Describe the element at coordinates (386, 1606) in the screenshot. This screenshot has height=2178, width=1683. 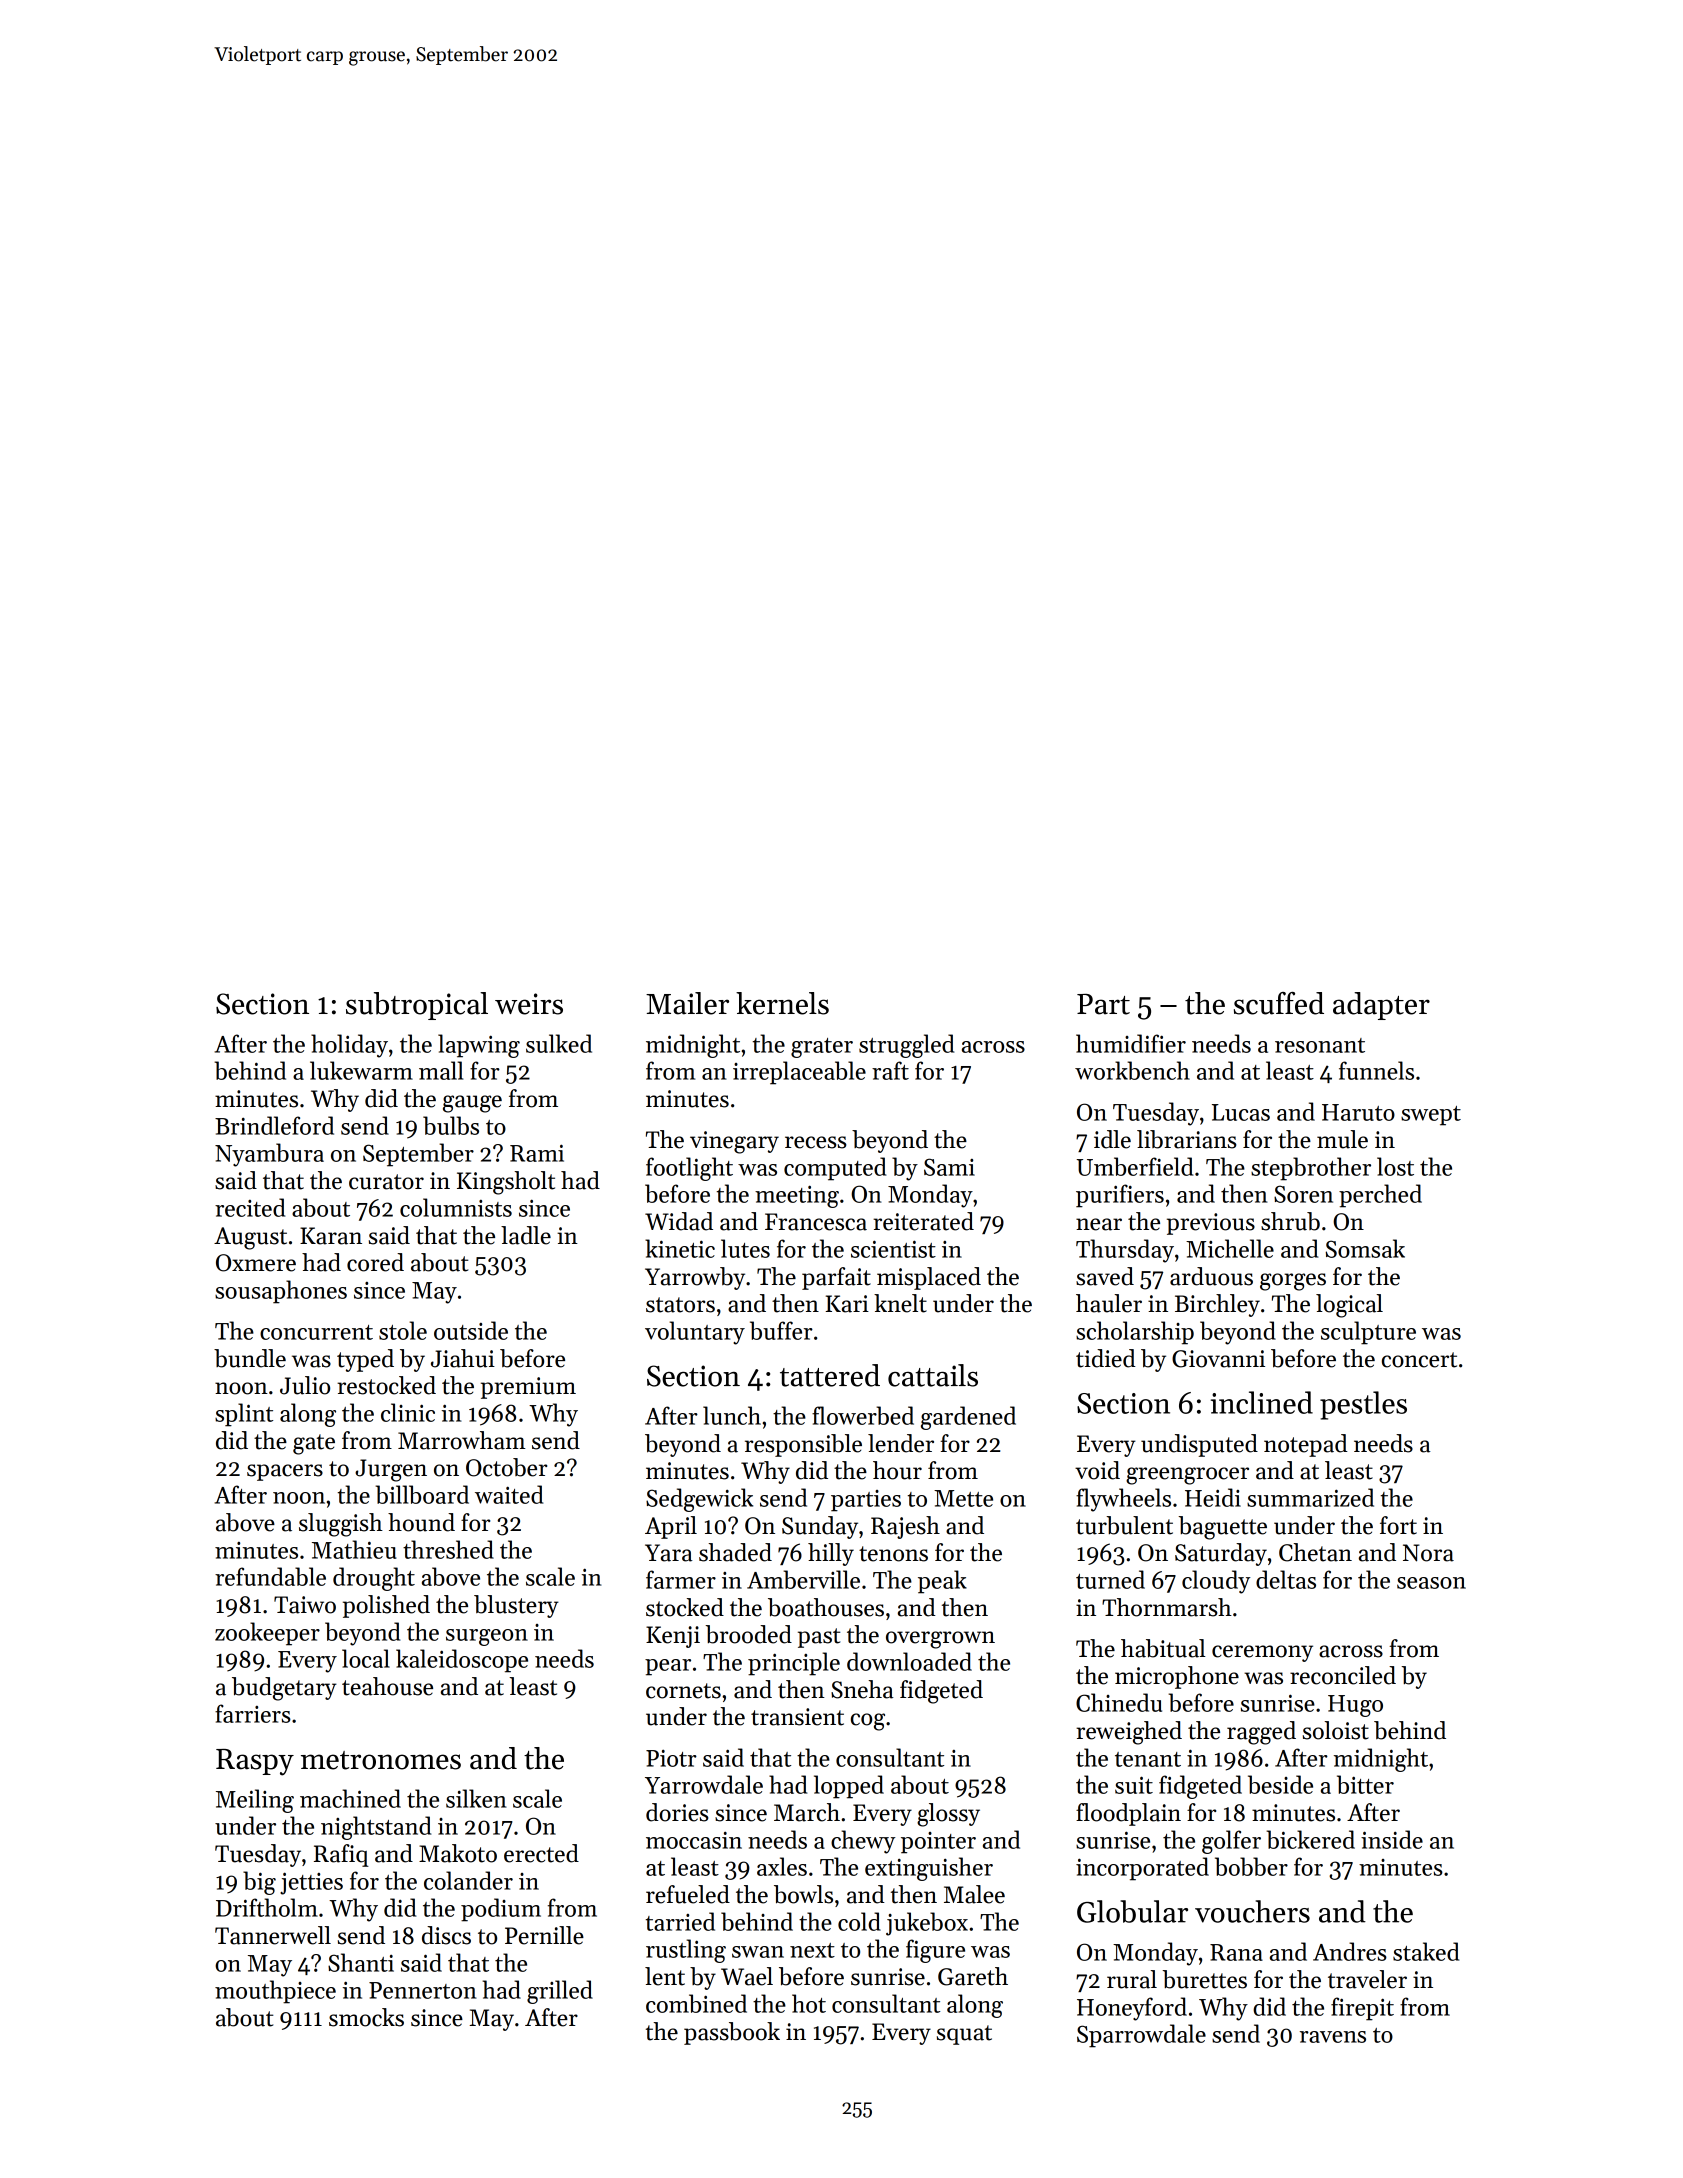
I see `polished` at that location.
